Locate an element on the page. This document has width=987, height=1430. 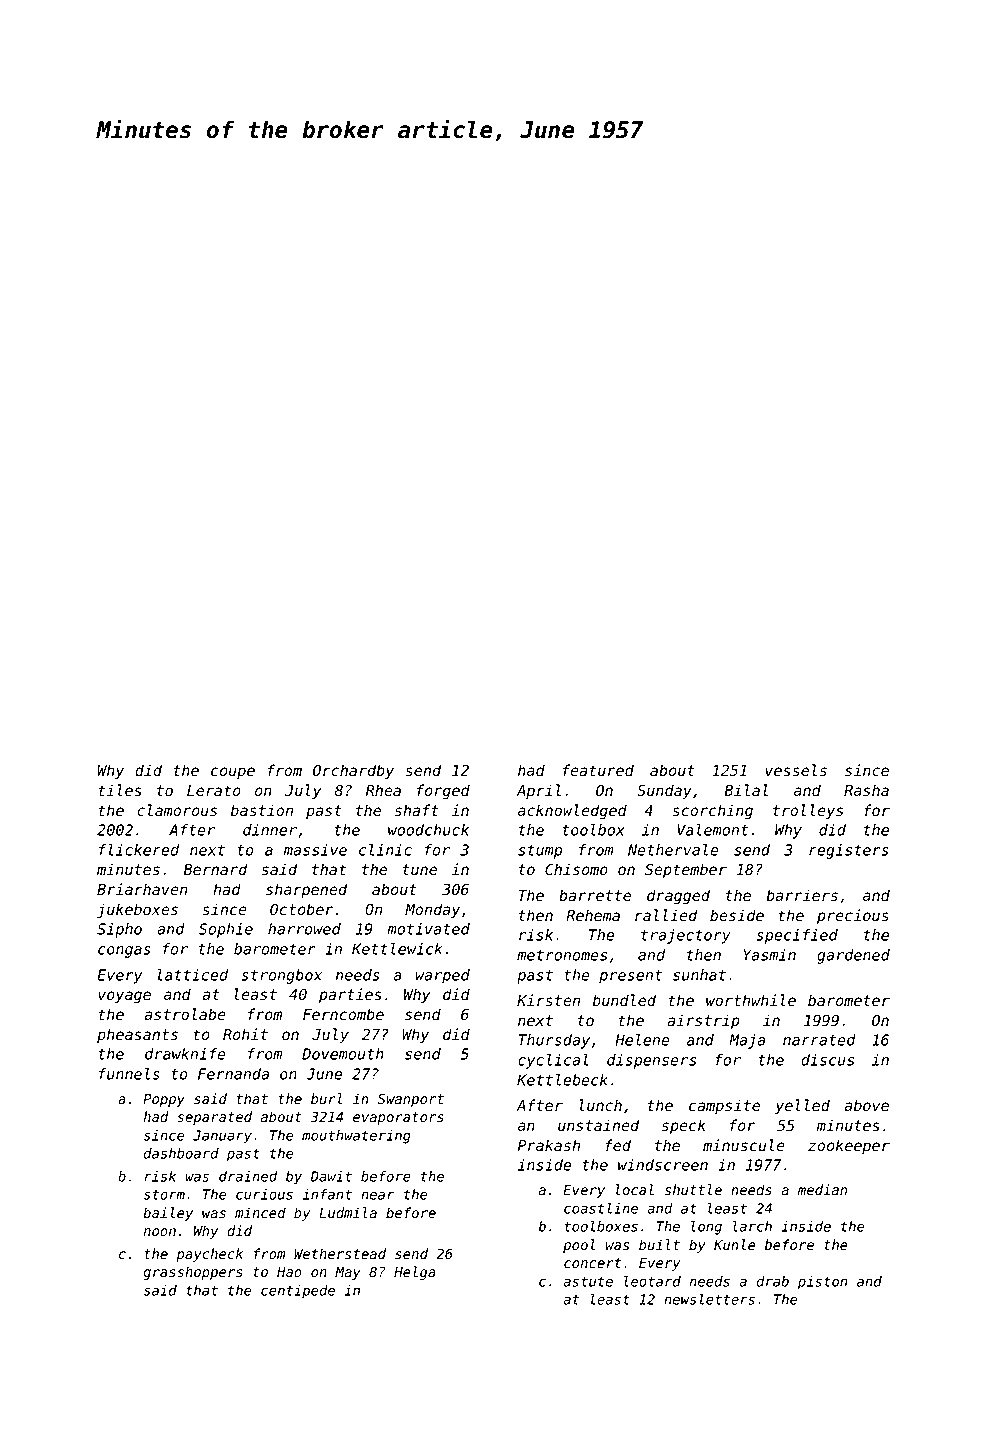
Maja is located at coordinates (747, 1041).
